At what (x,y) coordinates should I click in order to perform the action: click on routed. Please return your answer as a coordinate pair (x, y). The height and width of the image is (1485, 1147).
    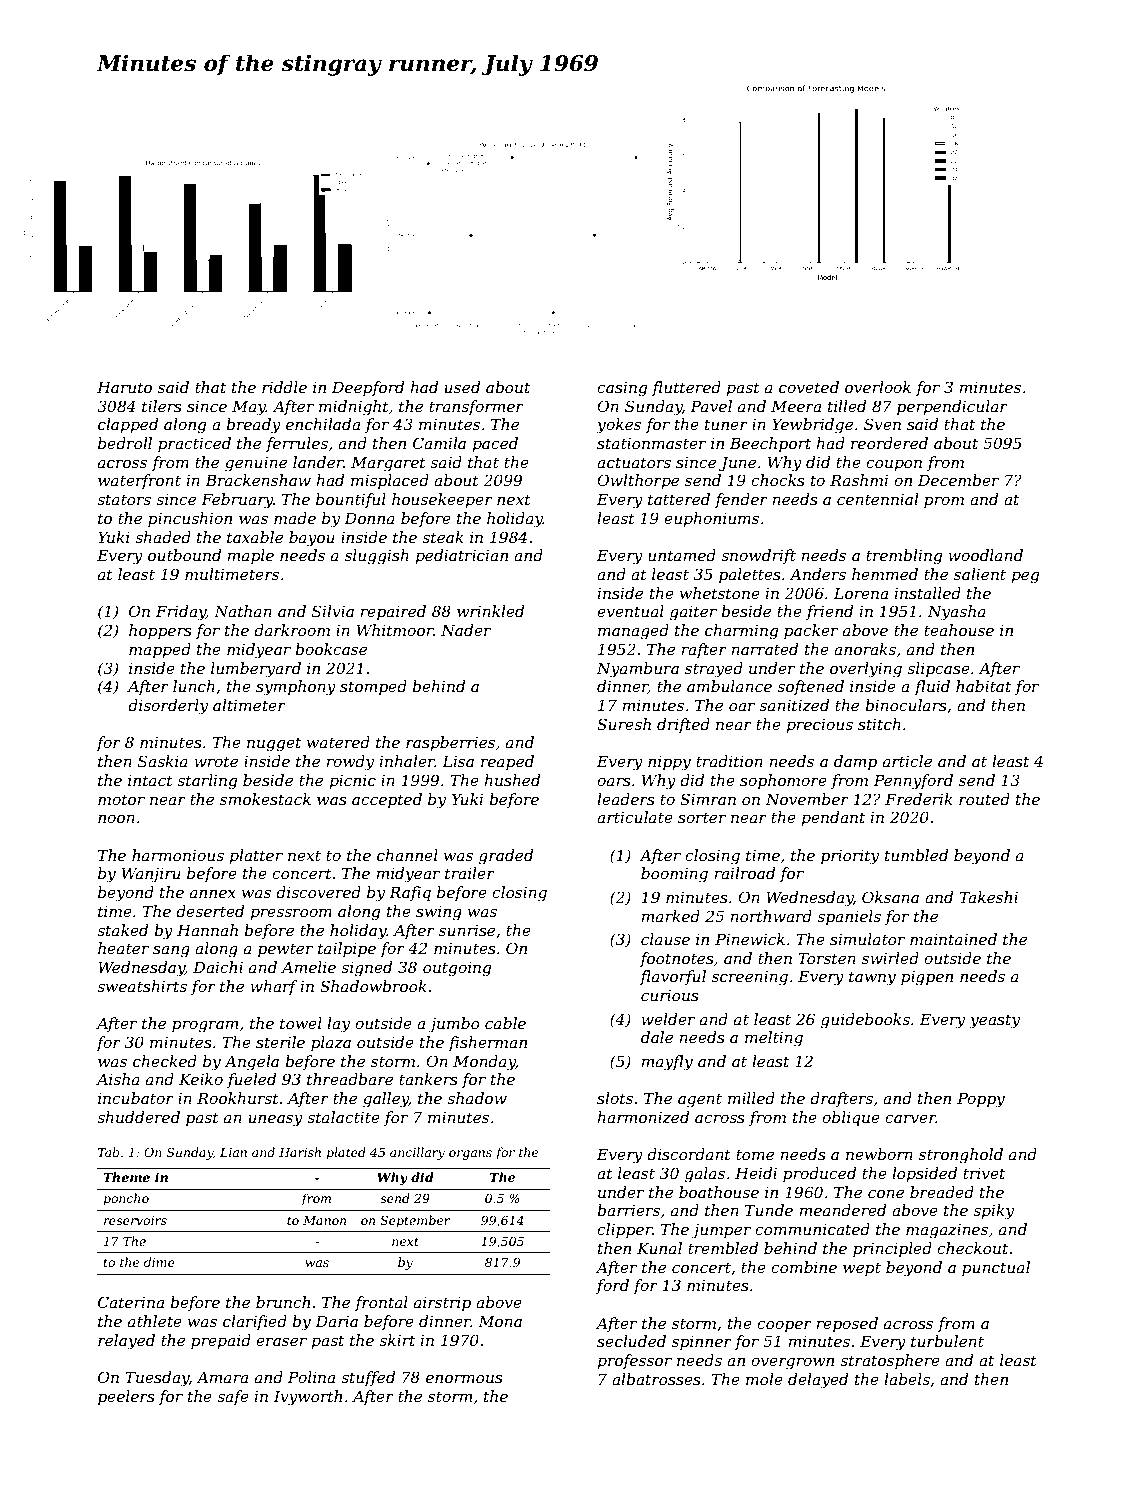
    Looking at the image, I should click on (984, 799).
